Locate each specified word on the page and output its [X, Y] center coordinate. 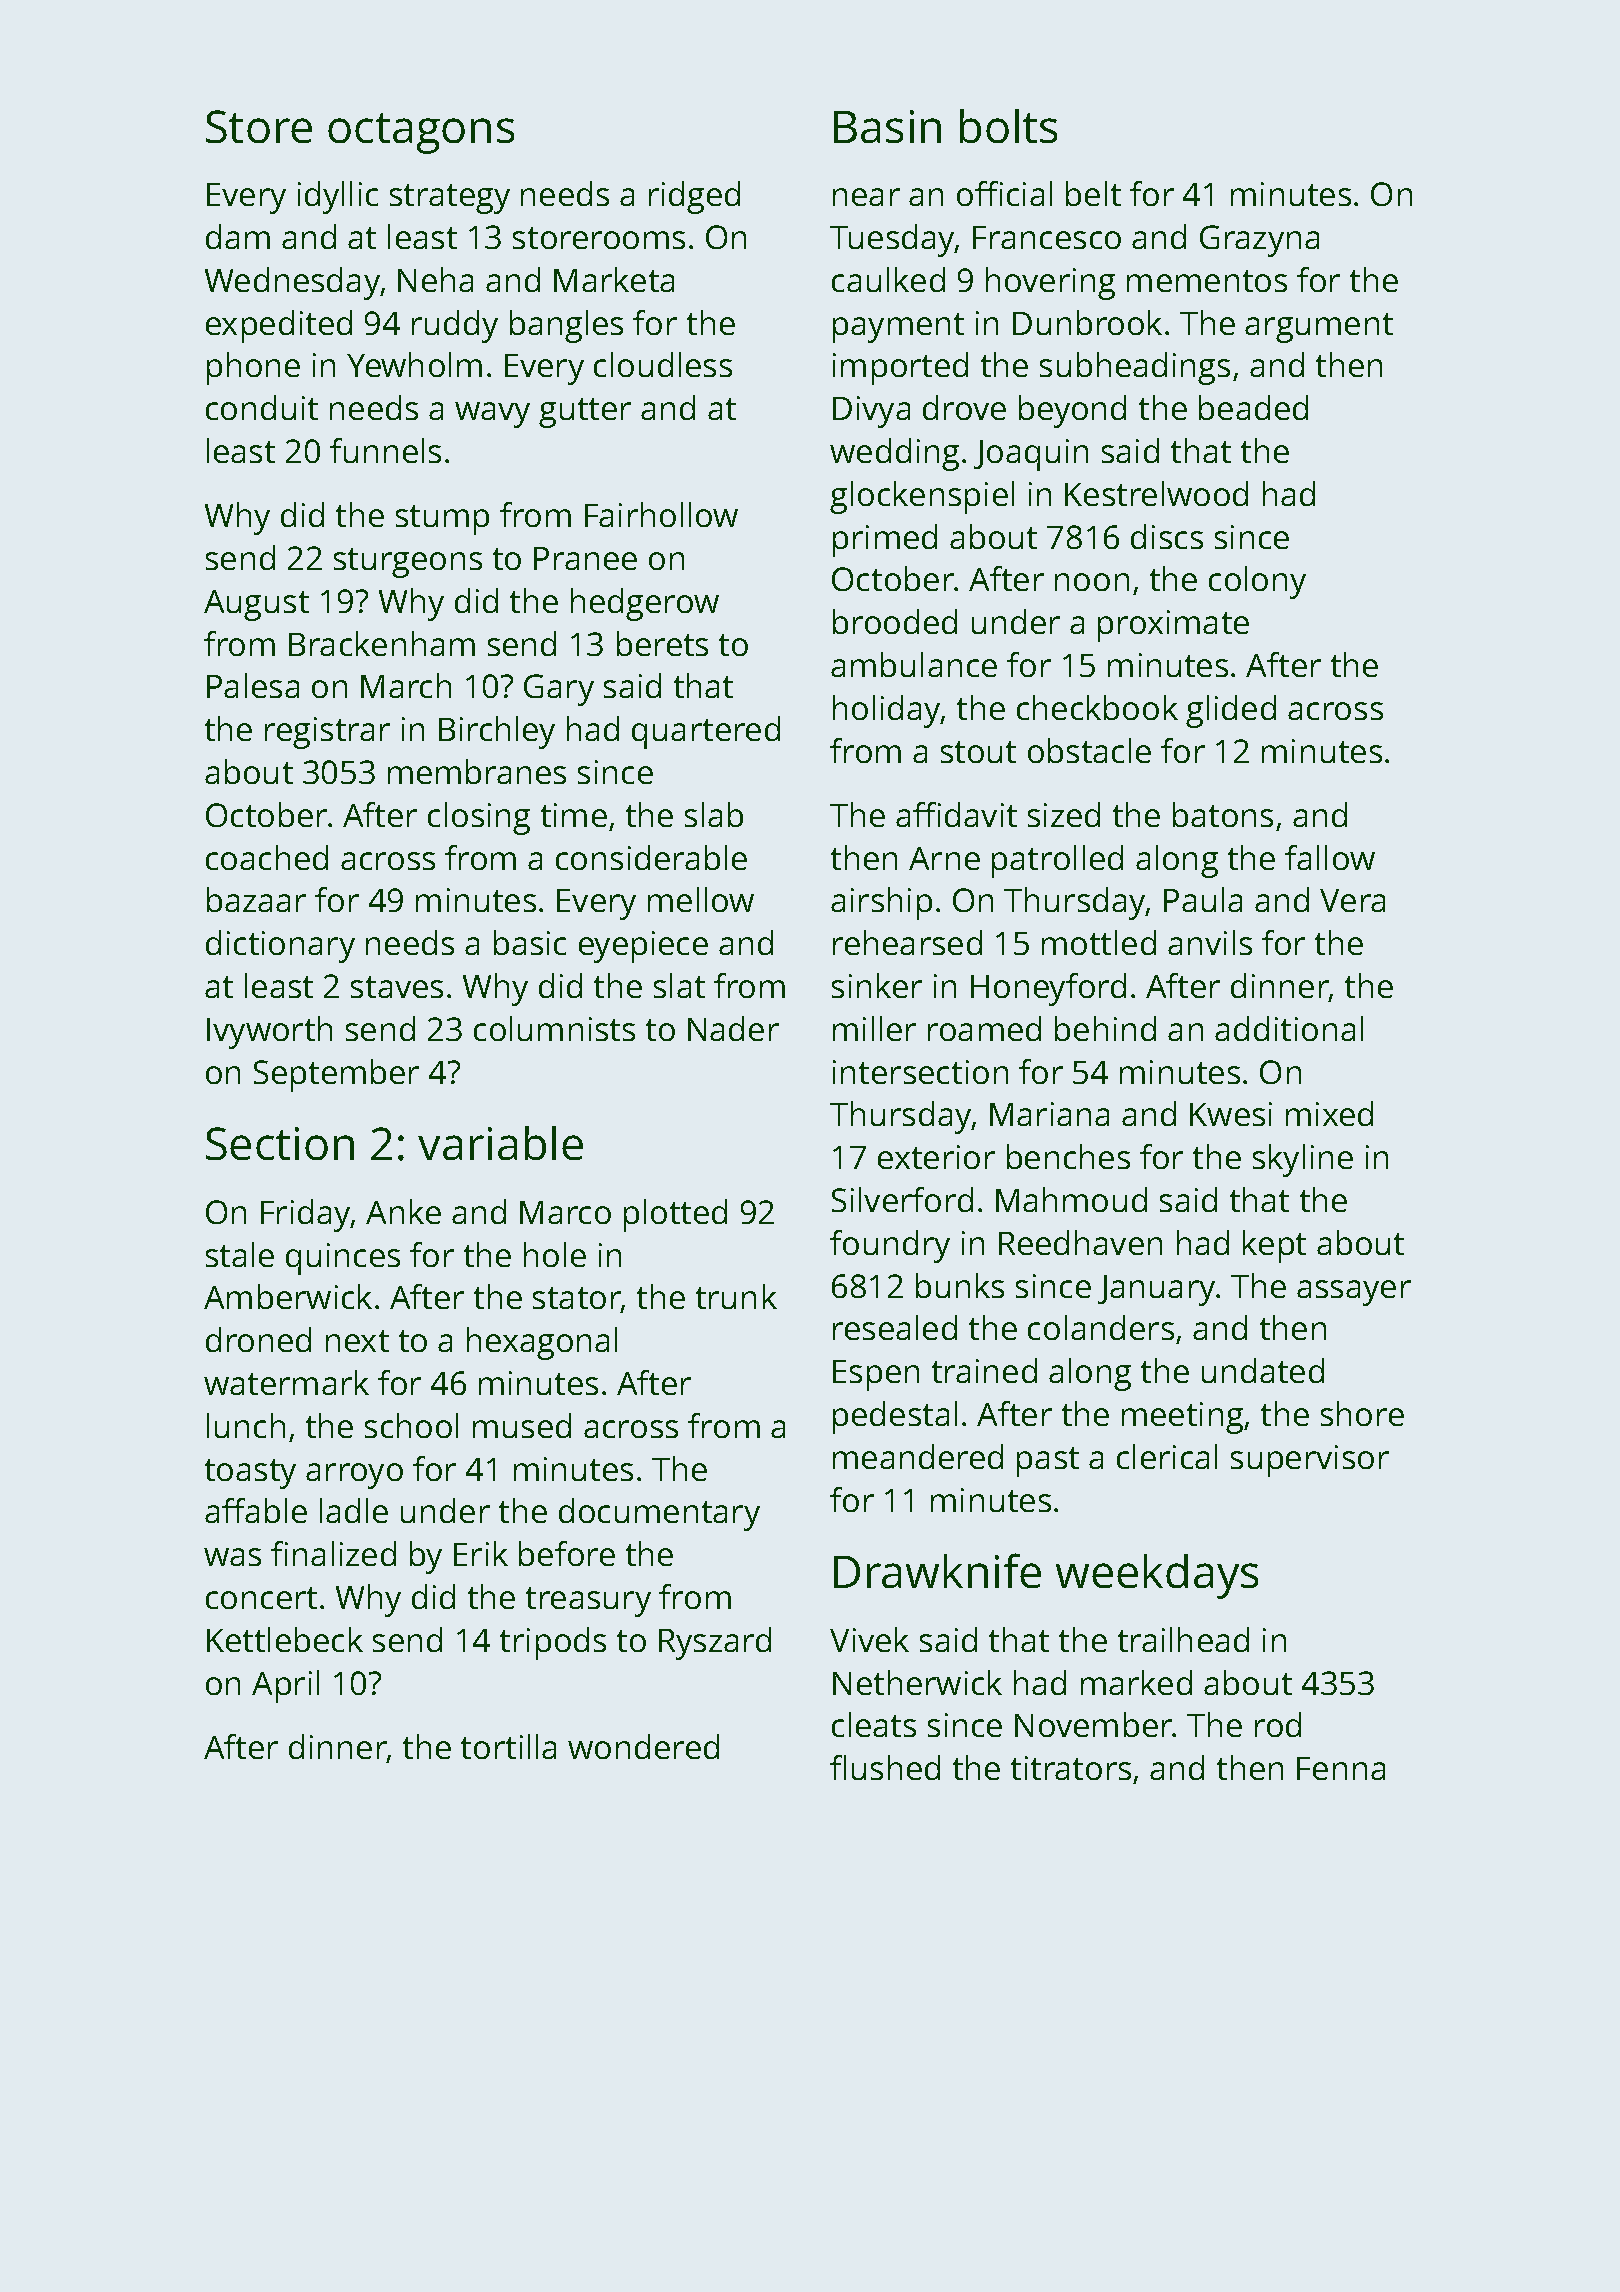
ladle [354, 1510]
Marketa [614, 279]
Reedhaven [1080, 1242]
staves [397, 987]
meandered [918, 1456]
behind [1105, 1028]
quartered [706, 732]
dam [238, 236]
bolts [1008, 126]
